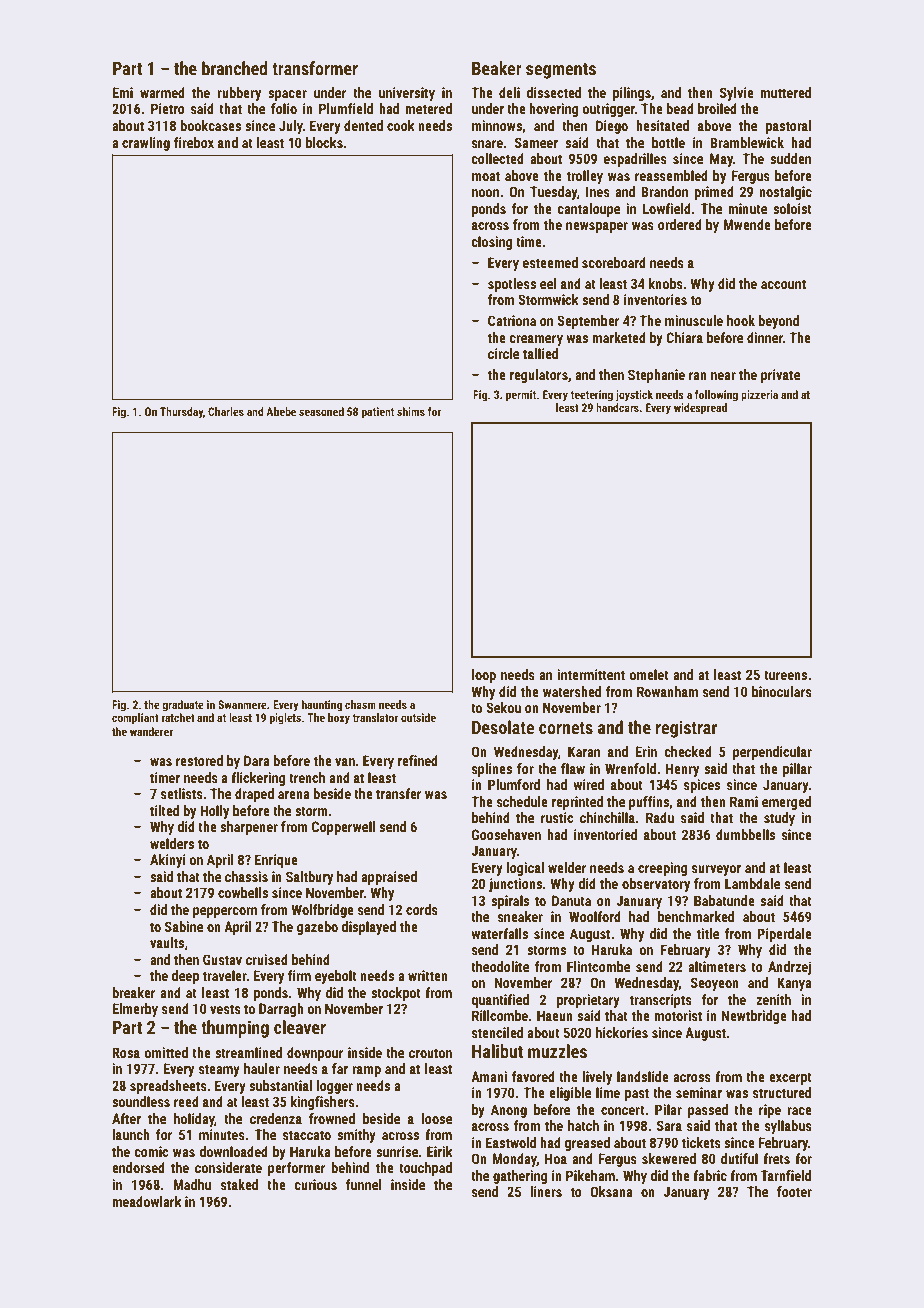 This image has width=924, height=1308. Describe the element at coordinates (146, 144) in the image. I see `crawling` at that location.
